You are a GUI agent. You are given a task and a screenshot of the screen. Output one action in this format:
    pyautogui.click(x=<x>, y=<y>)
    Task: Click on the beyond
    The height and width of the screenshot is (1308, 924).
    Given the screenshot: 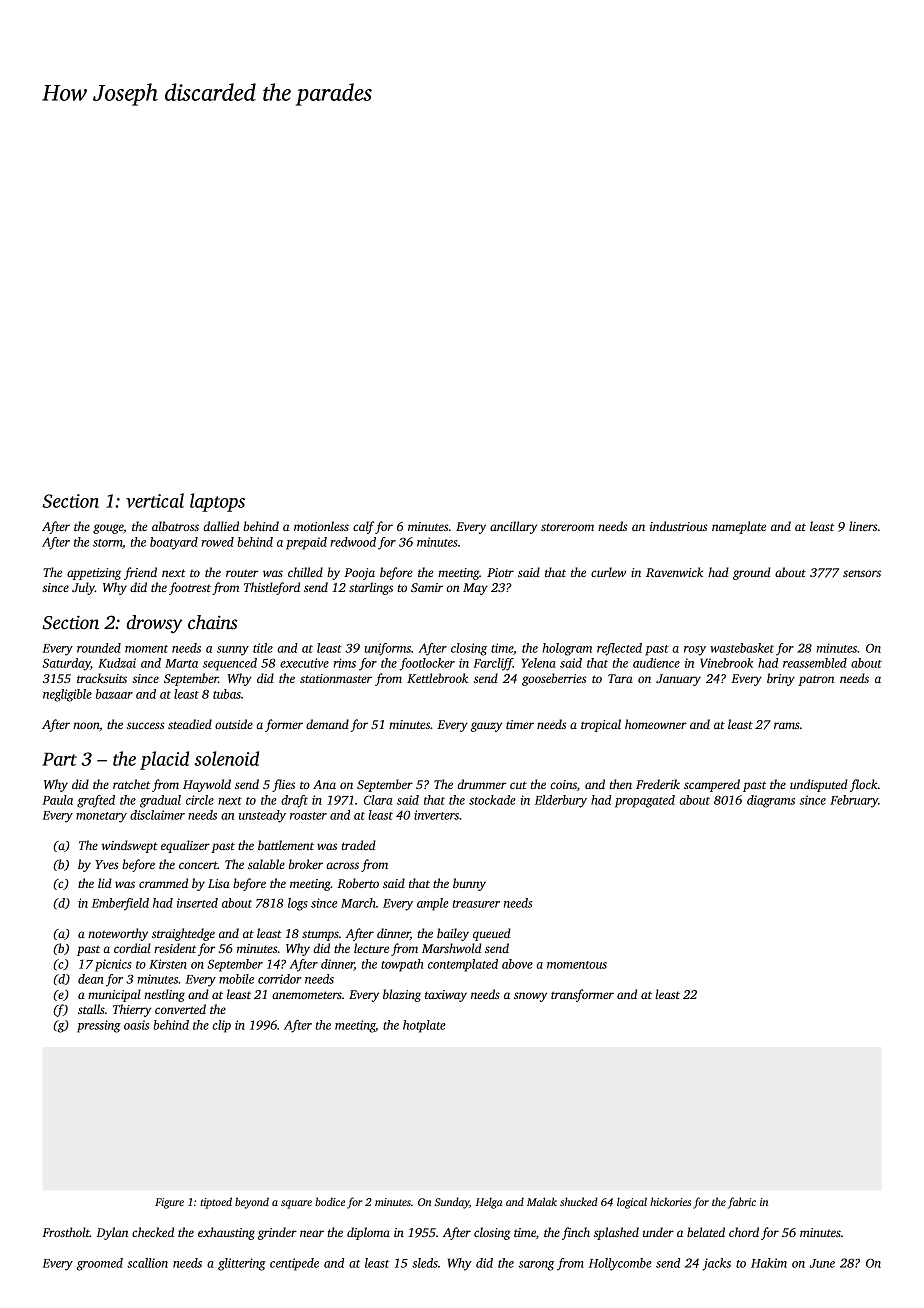 What is the action you would take?
    pyautogui.click(x=252, y=1203)
